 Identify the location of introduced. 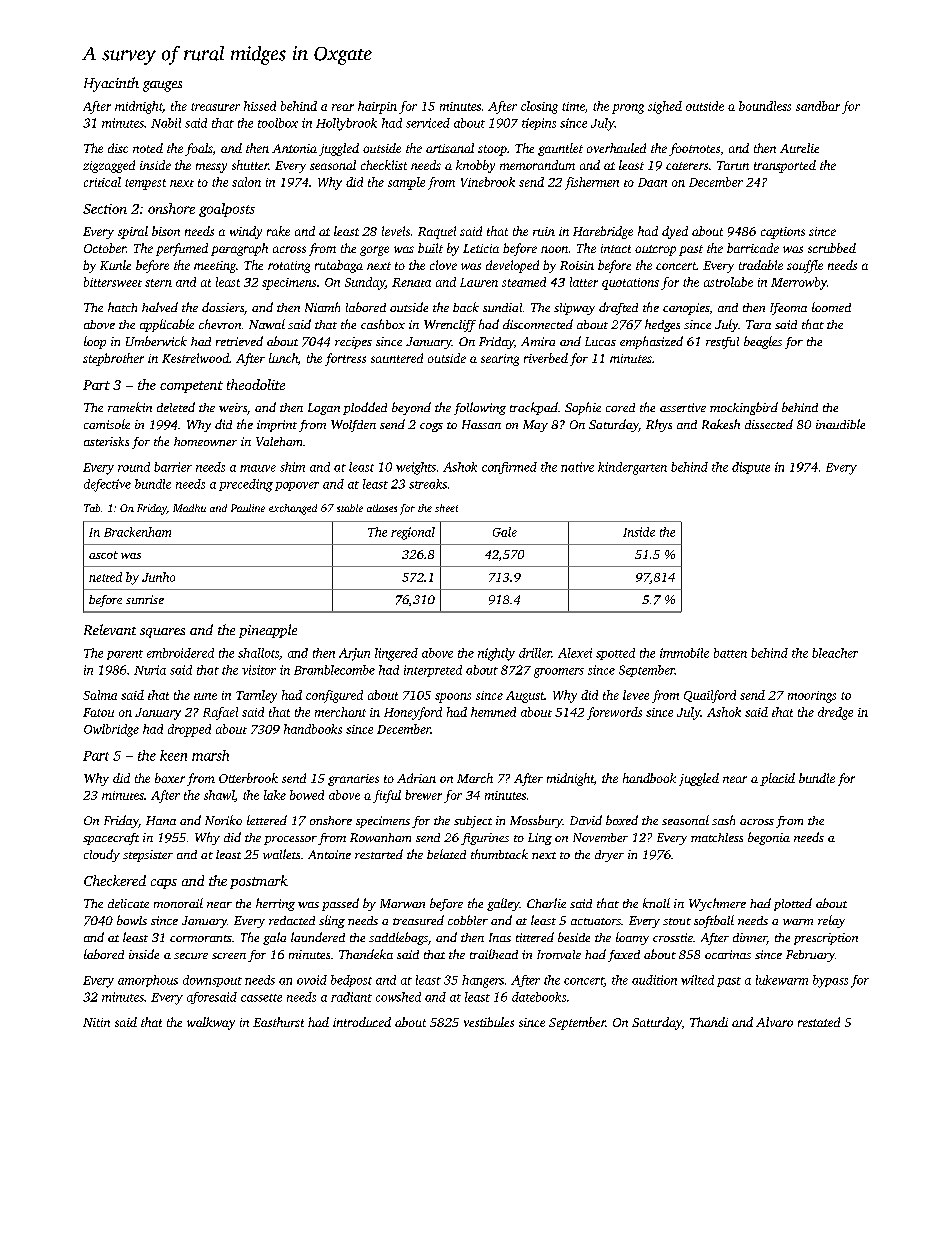
(362, 1022).
